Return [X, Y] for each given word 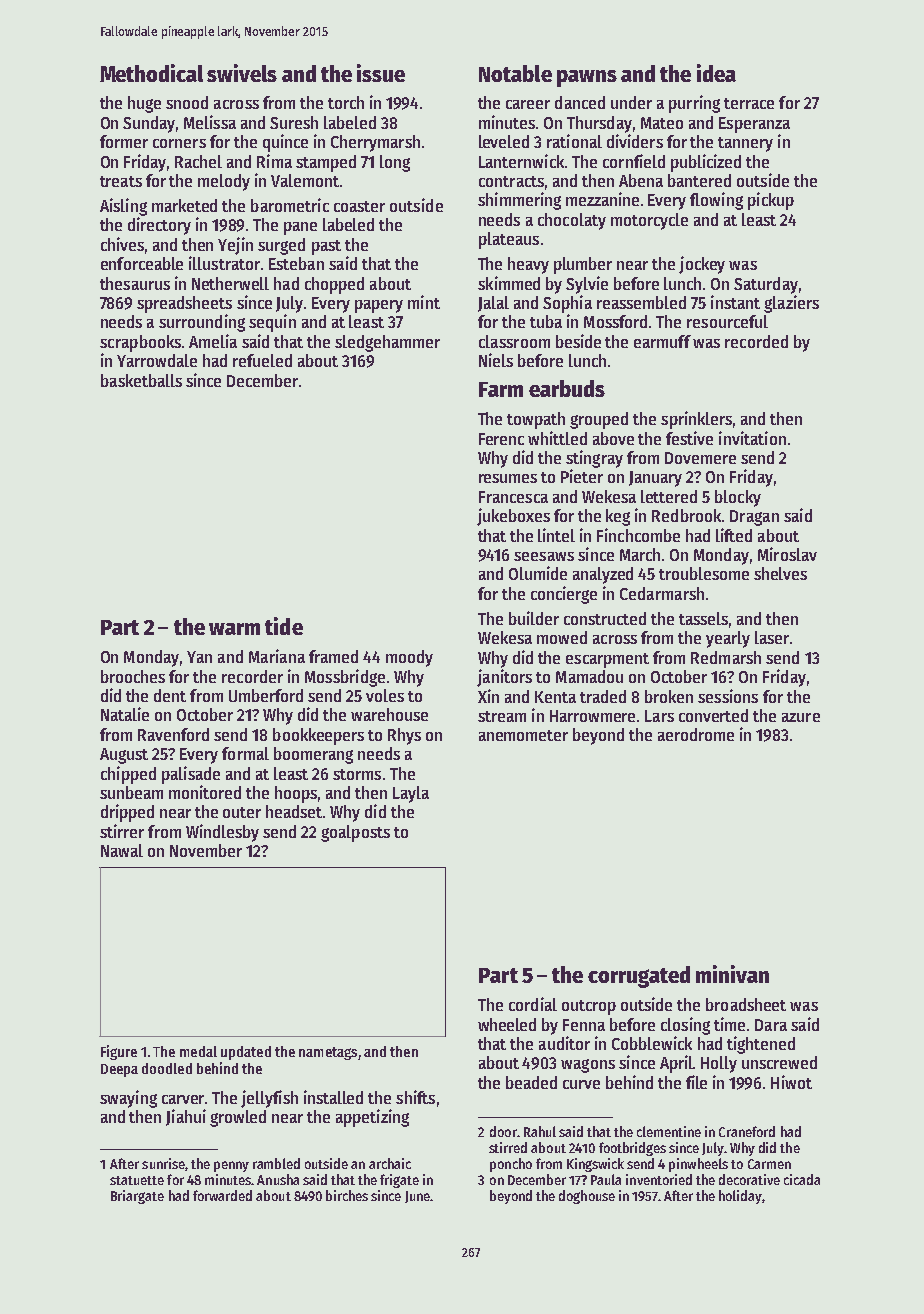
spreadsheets [184, 304]
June [417, 1197]
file [696, 1082]
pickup [771, 201]
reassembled [641, 302]
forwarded [222, 1195]
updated [246, 1053]
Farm [501, 389]
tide [284, 626]
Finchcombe [638, 535]
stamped [326, 163]
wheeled [507, 1024]
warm [234, 629]
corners [179, 143]
